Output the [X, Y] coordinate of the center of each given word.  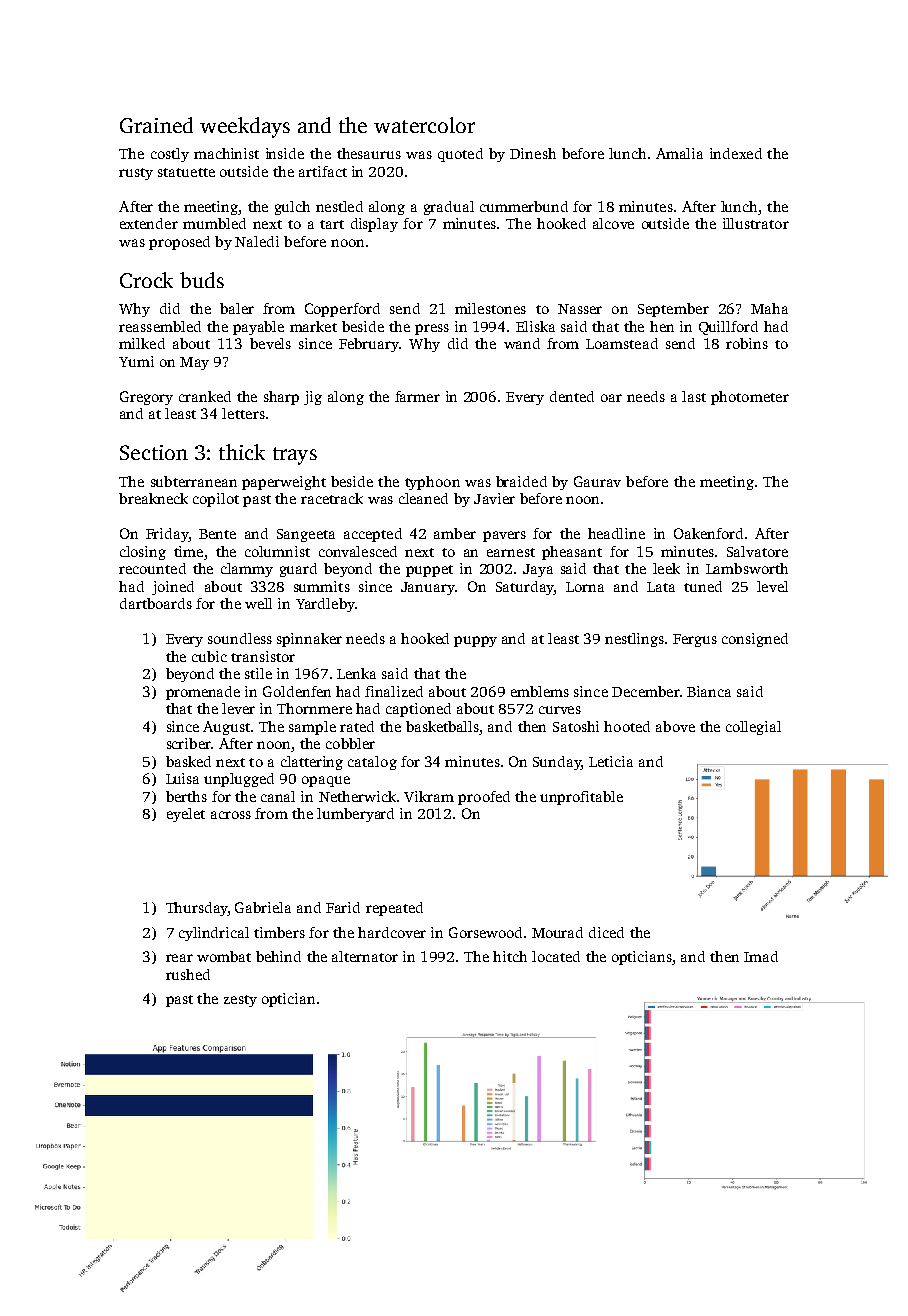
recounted [152, 568]
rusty [136, 174]
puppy [475, 641]
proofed [484, 798]
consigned [755, 640]
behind [278, 956]
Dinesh [533, 153]
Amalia [679, 153]
